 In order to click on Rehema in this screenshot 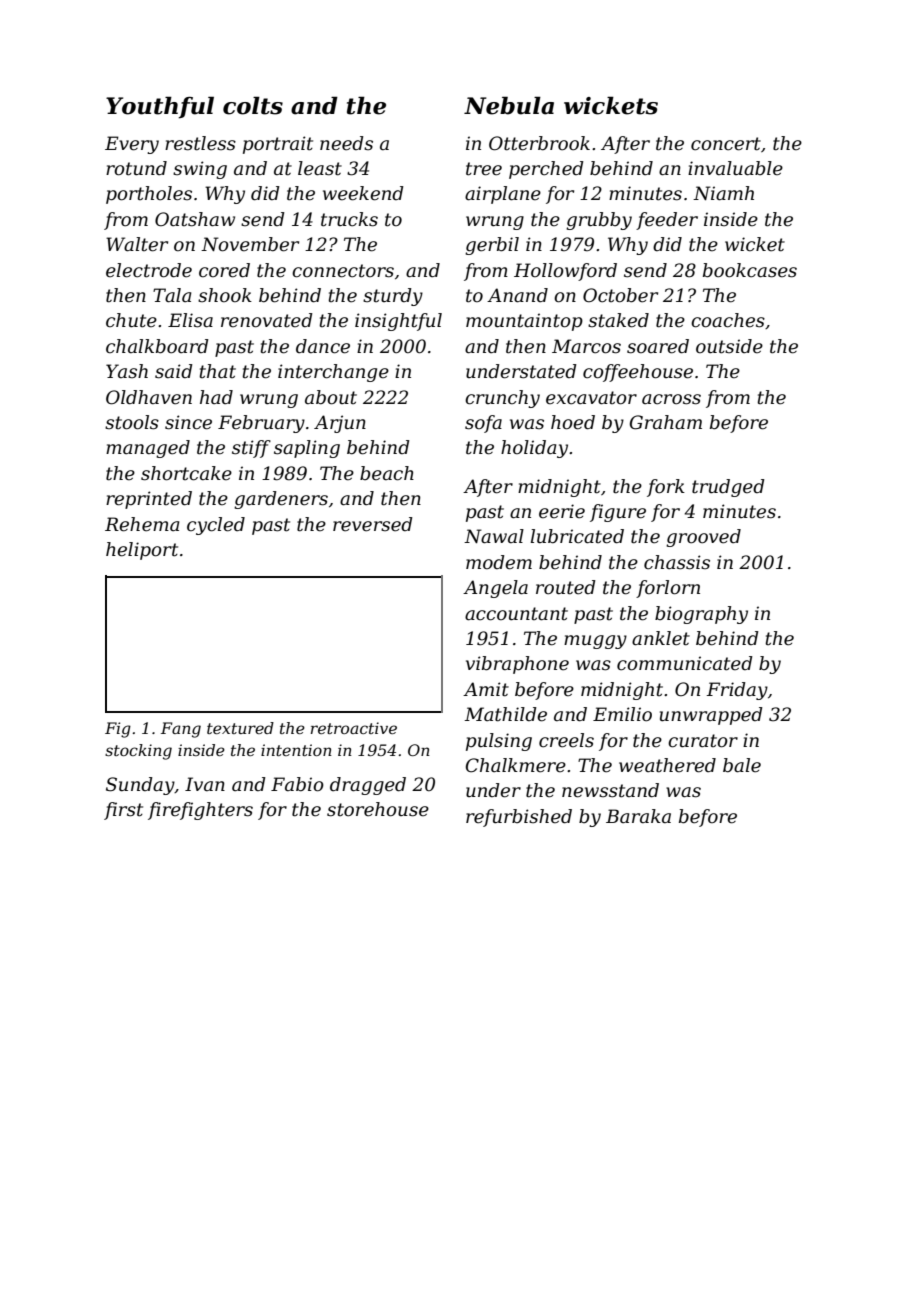, I will do `click(142, 524)`.
